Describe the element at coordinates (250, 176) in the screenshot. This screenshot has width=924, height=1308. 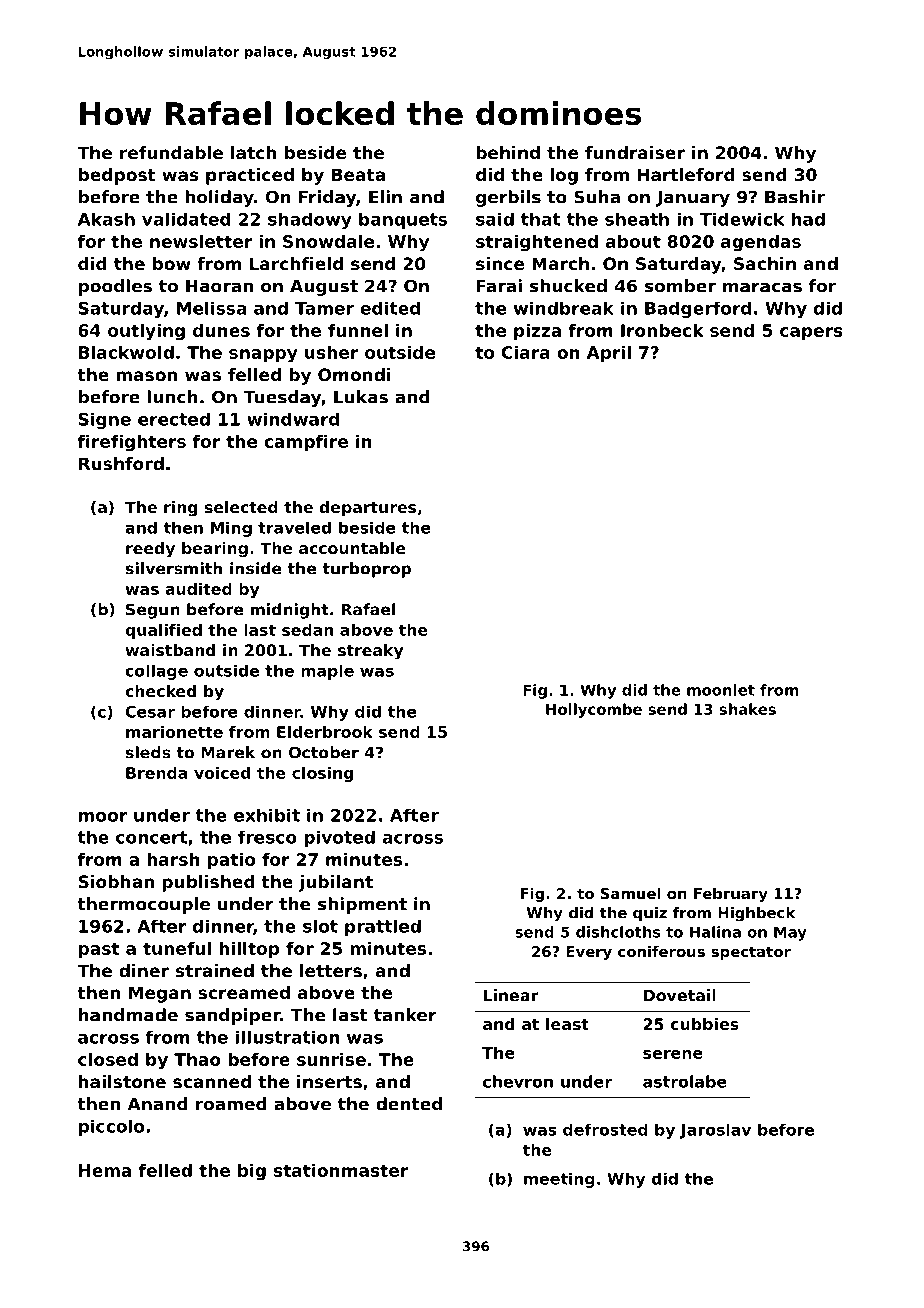
I see `practiced` at that location.
